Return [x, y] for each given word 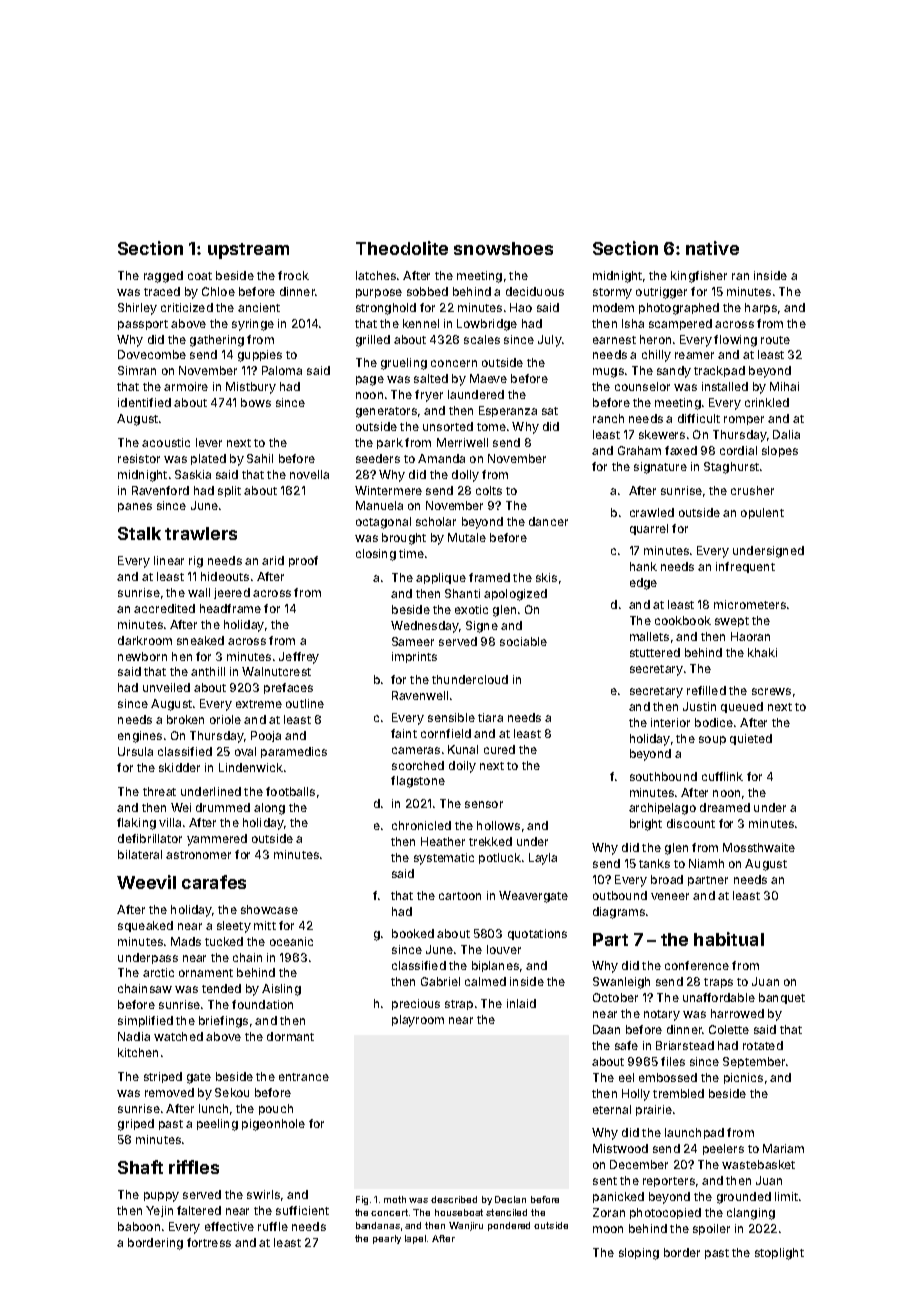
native [712, 248]
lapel [415, 1239]
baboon [139, 1226]
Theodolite [402, 248]
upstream [248, 251]
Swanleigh [621, 983]
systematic [444, 859]
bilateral [140, 854]
